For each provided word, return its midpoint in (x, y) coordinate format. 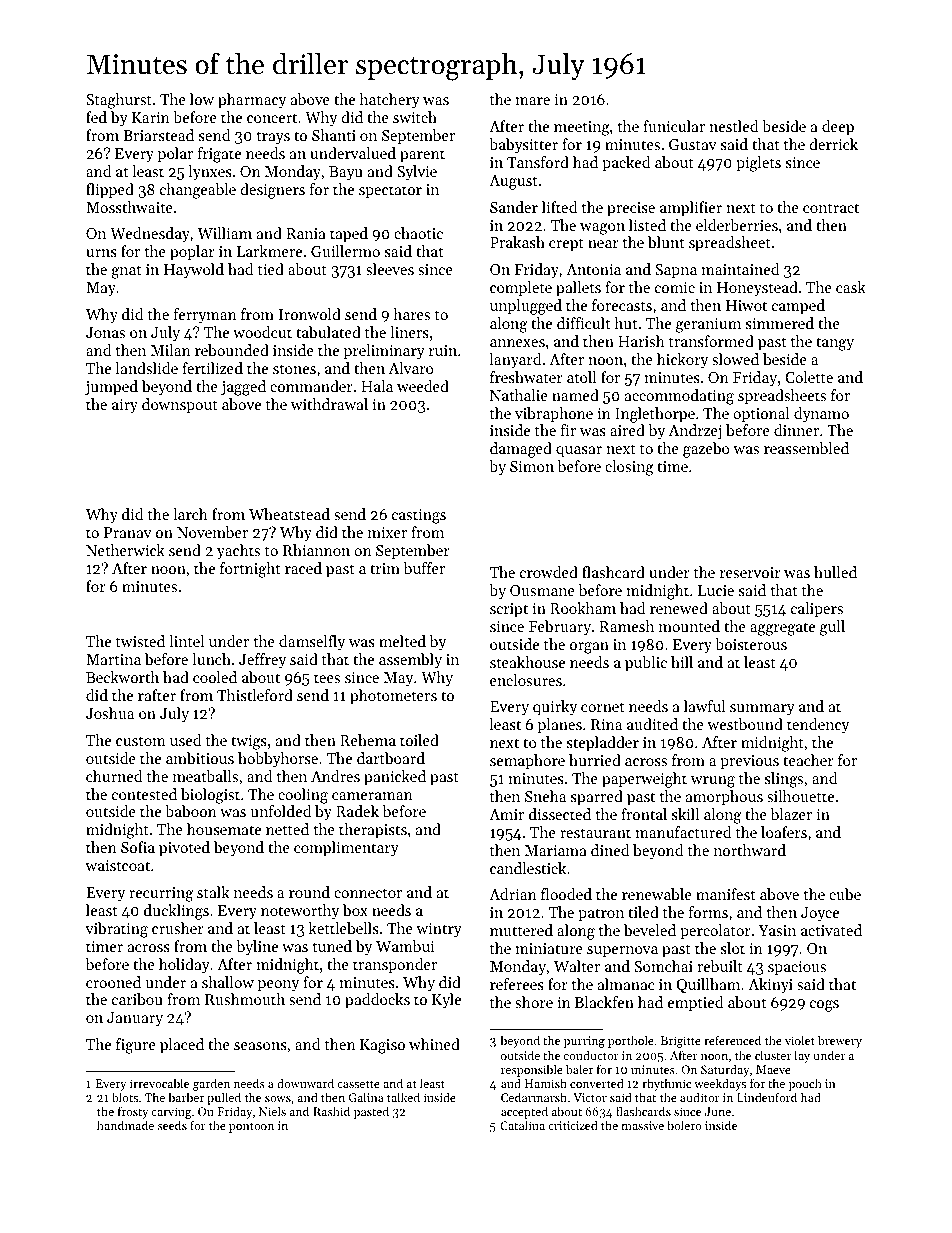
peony (278, 986)
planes (560, 725)
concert (272, 118)
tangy (835, 344)
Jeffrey (262, 661)
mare (532, 101)
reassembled (806, 448)
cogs (824, 1006)
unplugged (526, 307)
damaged (521, 450)
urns (101, 253)
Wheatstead (289, 514)
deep (838, 127)
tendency (818, 726)
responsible (532, 1070)
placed (182, 1045)
